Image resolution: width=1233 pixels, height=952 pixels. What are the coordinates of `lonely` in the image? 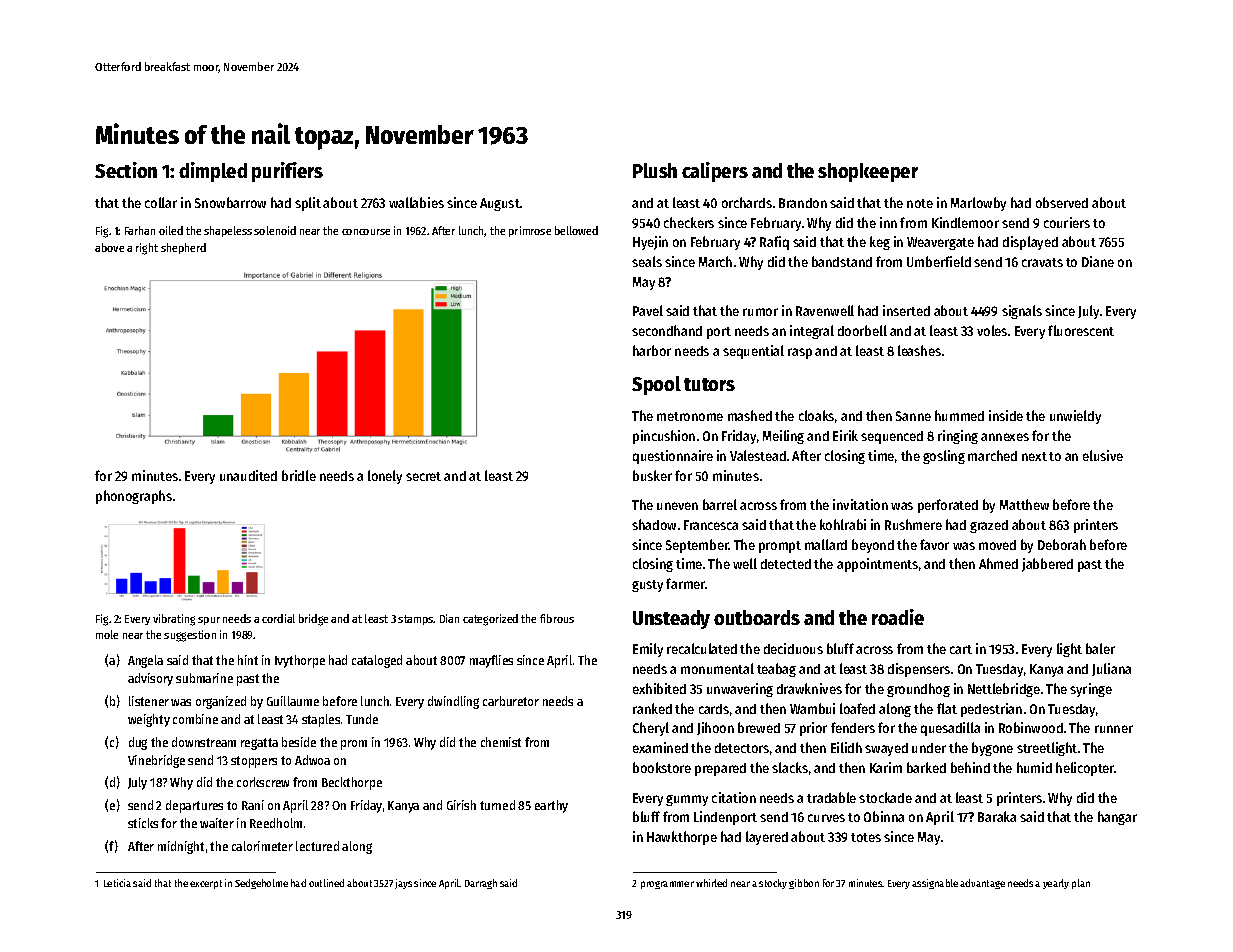 It's located at (385, 477).
